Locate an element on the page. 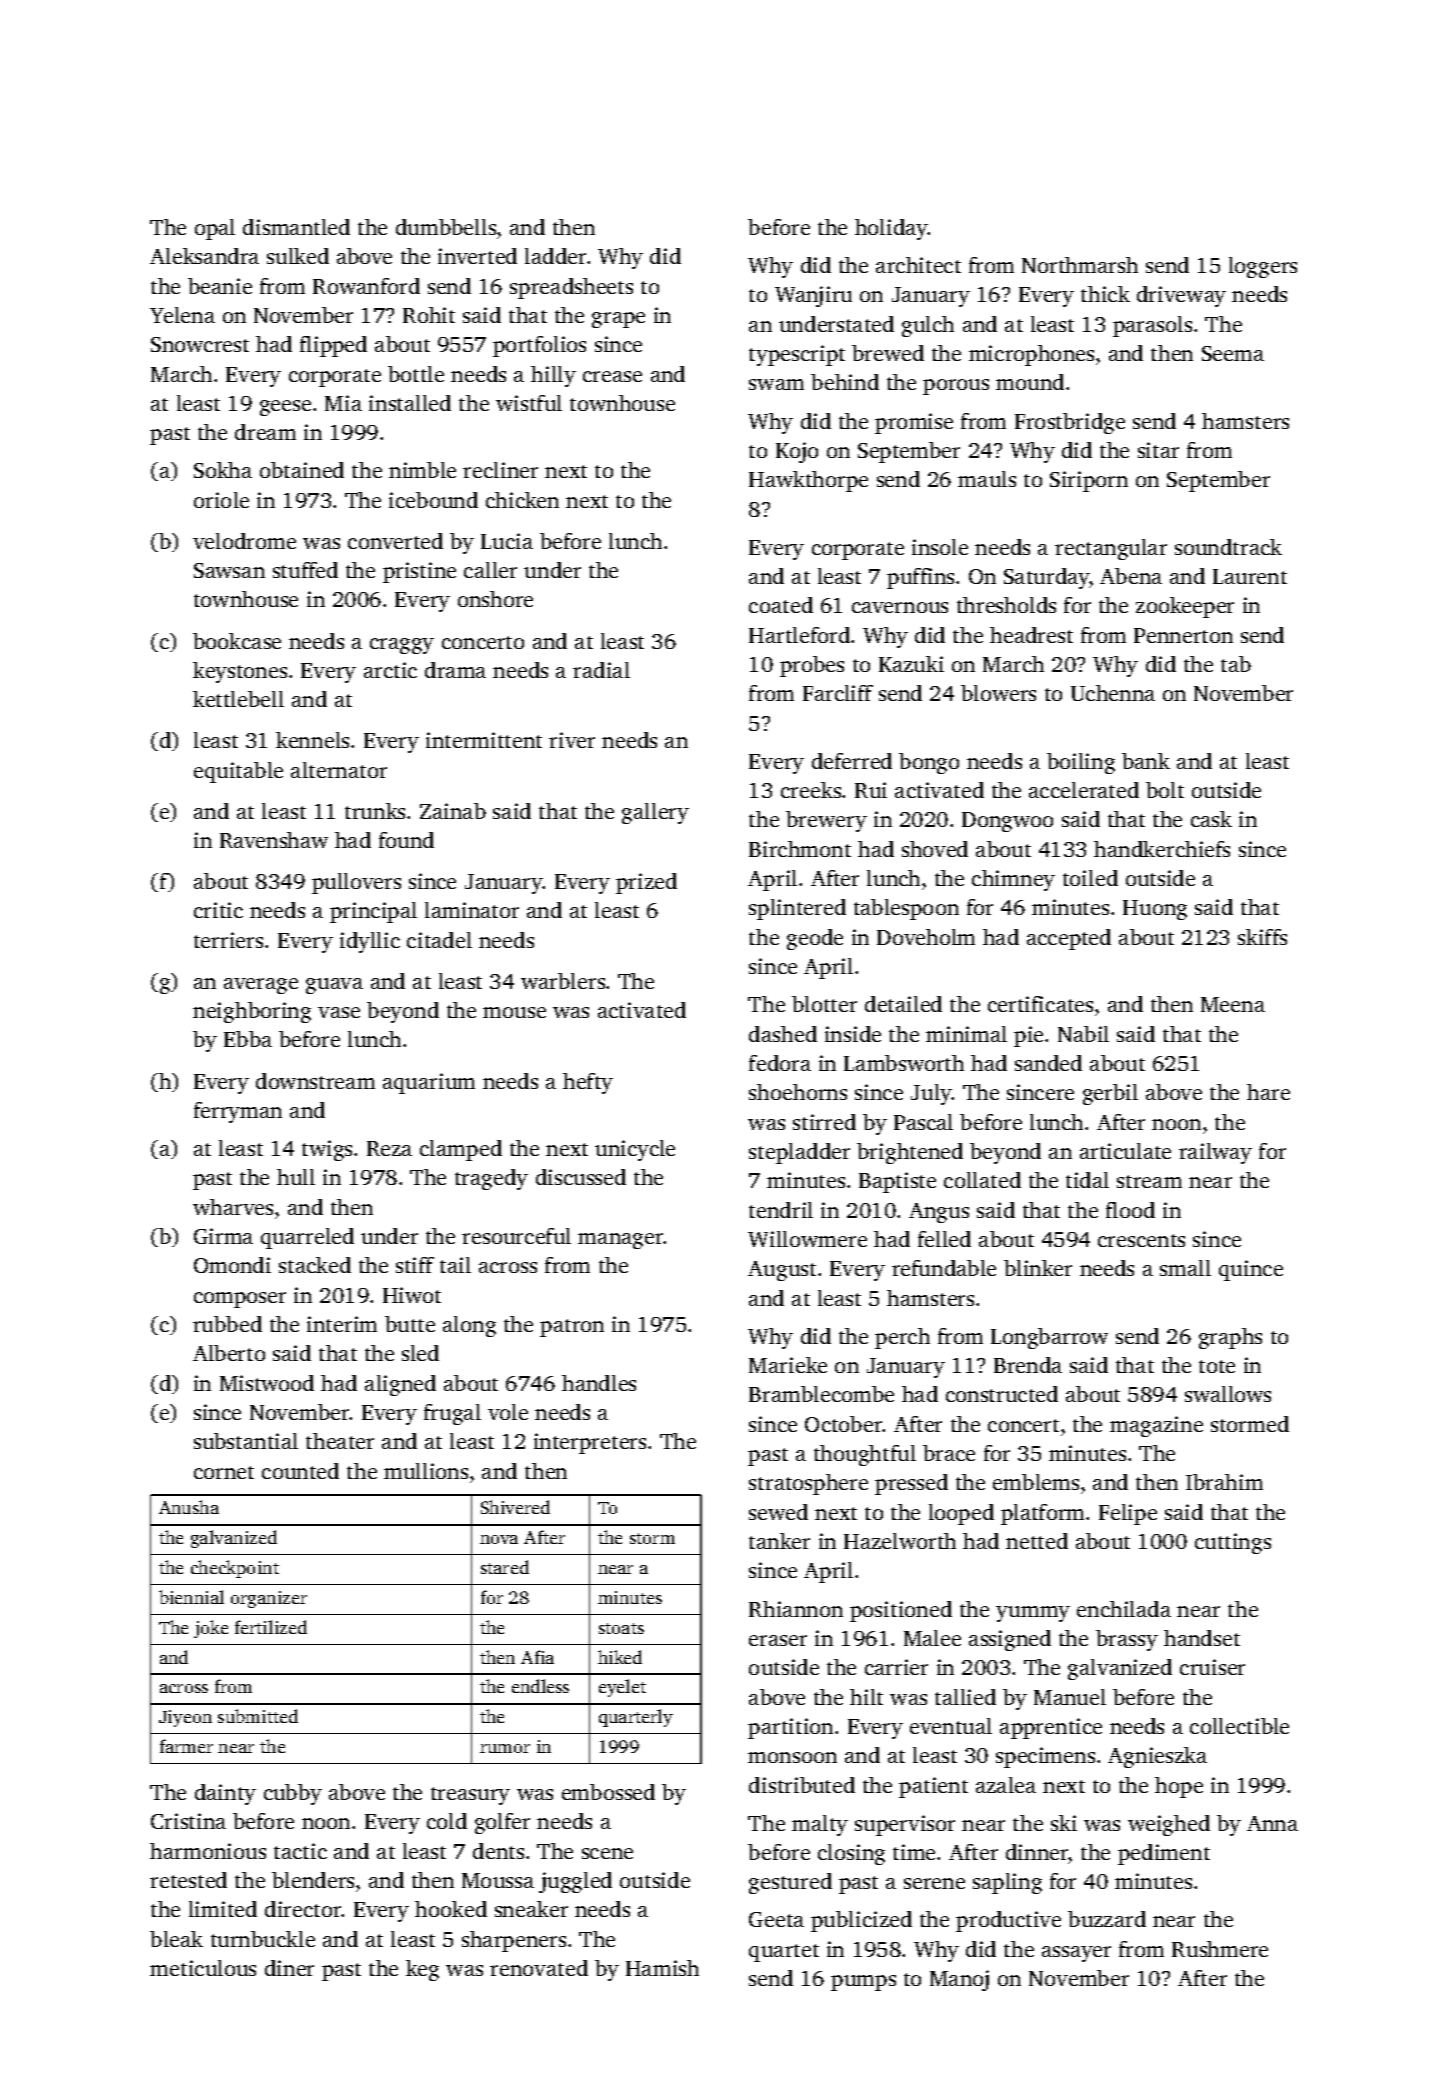 The height and width of the page is (2100, 1450). arctic is located at coordinates (390, 670).
